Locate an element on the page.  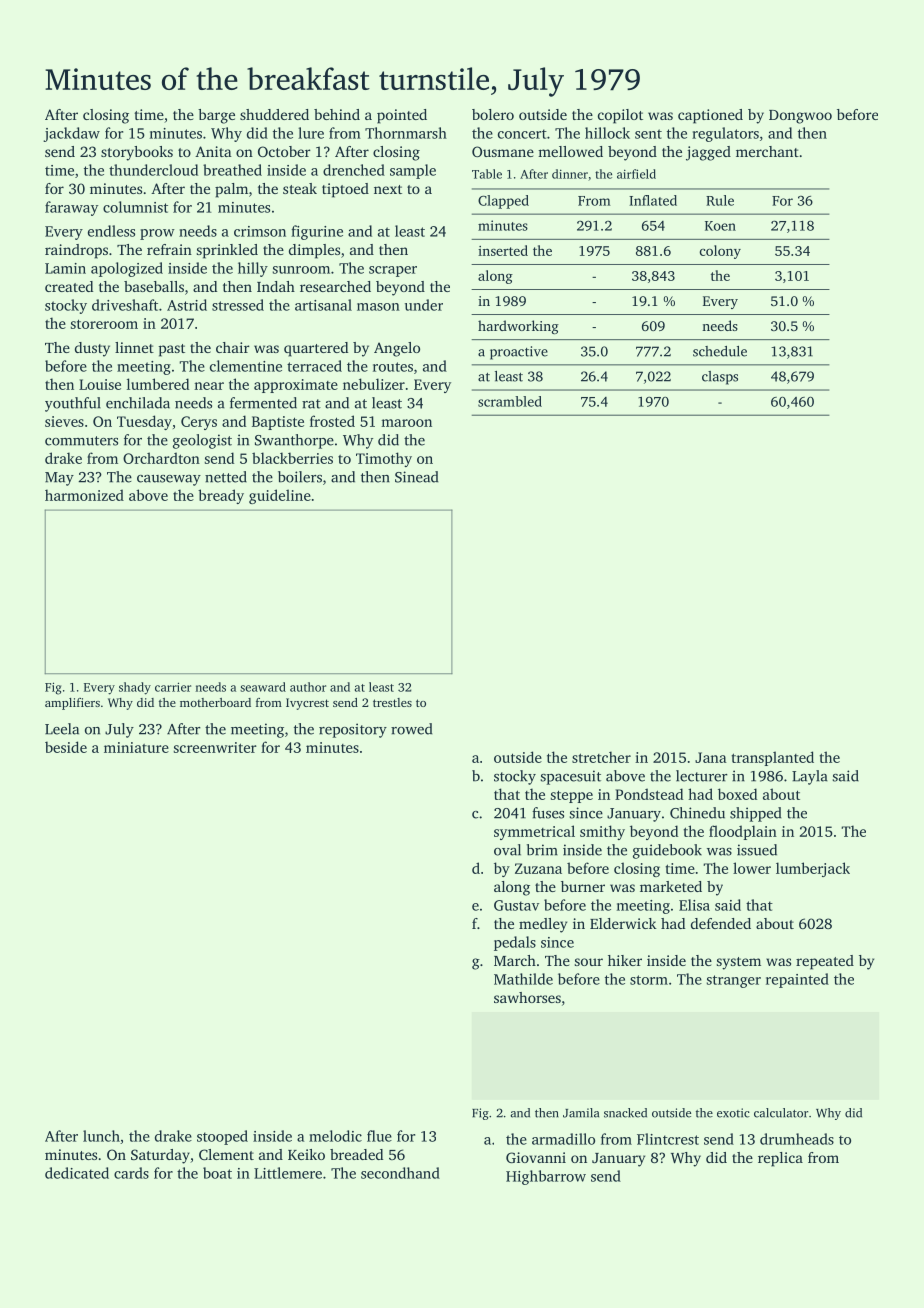
shady is located at coordinates (135, 688).
